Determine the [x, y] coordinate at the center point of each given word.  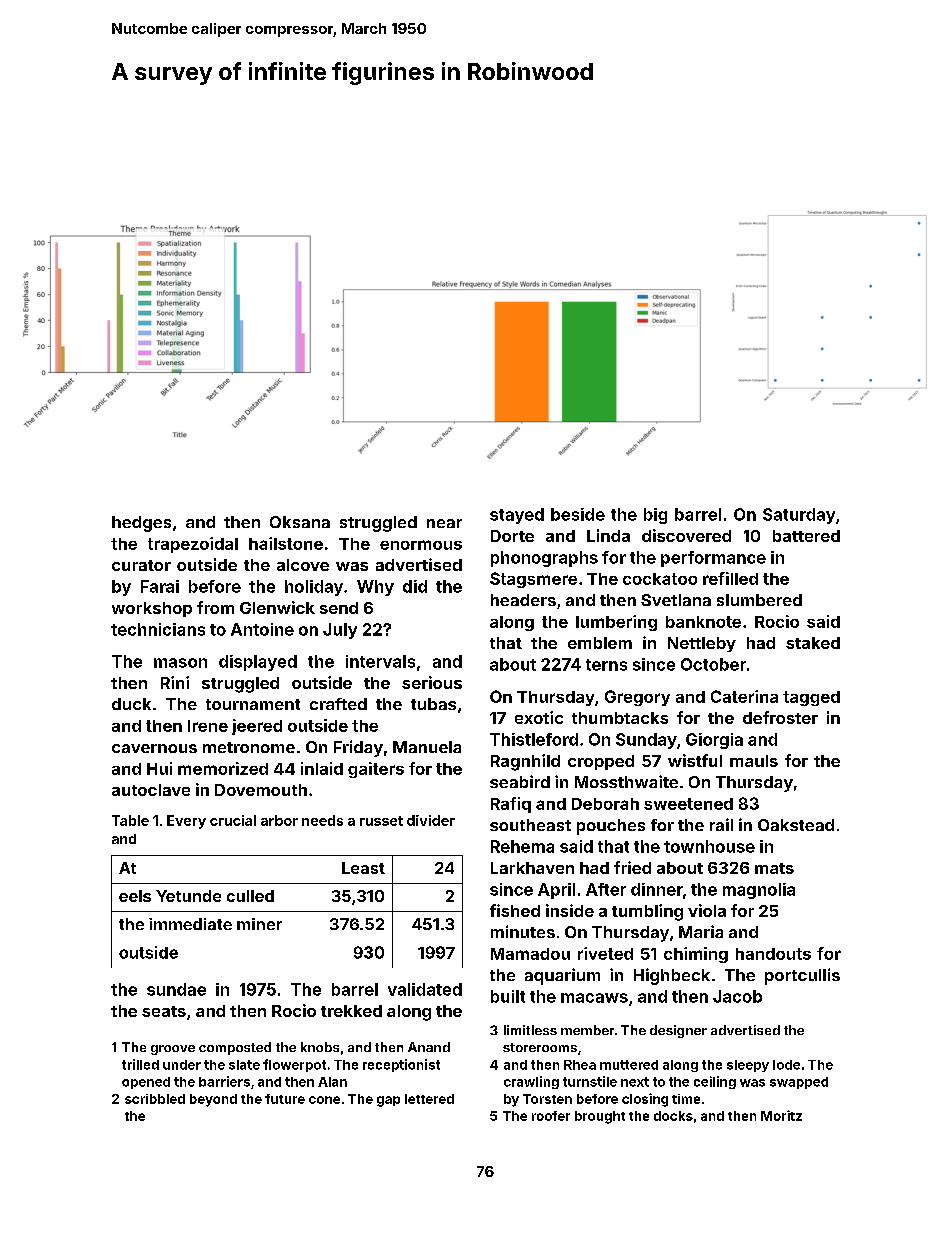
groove [173, 1050]
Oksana [300, 522]
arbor [279, 820]
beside [578, 514]
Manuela [427, 747]
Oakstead [796, 825]
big [655, 516]
